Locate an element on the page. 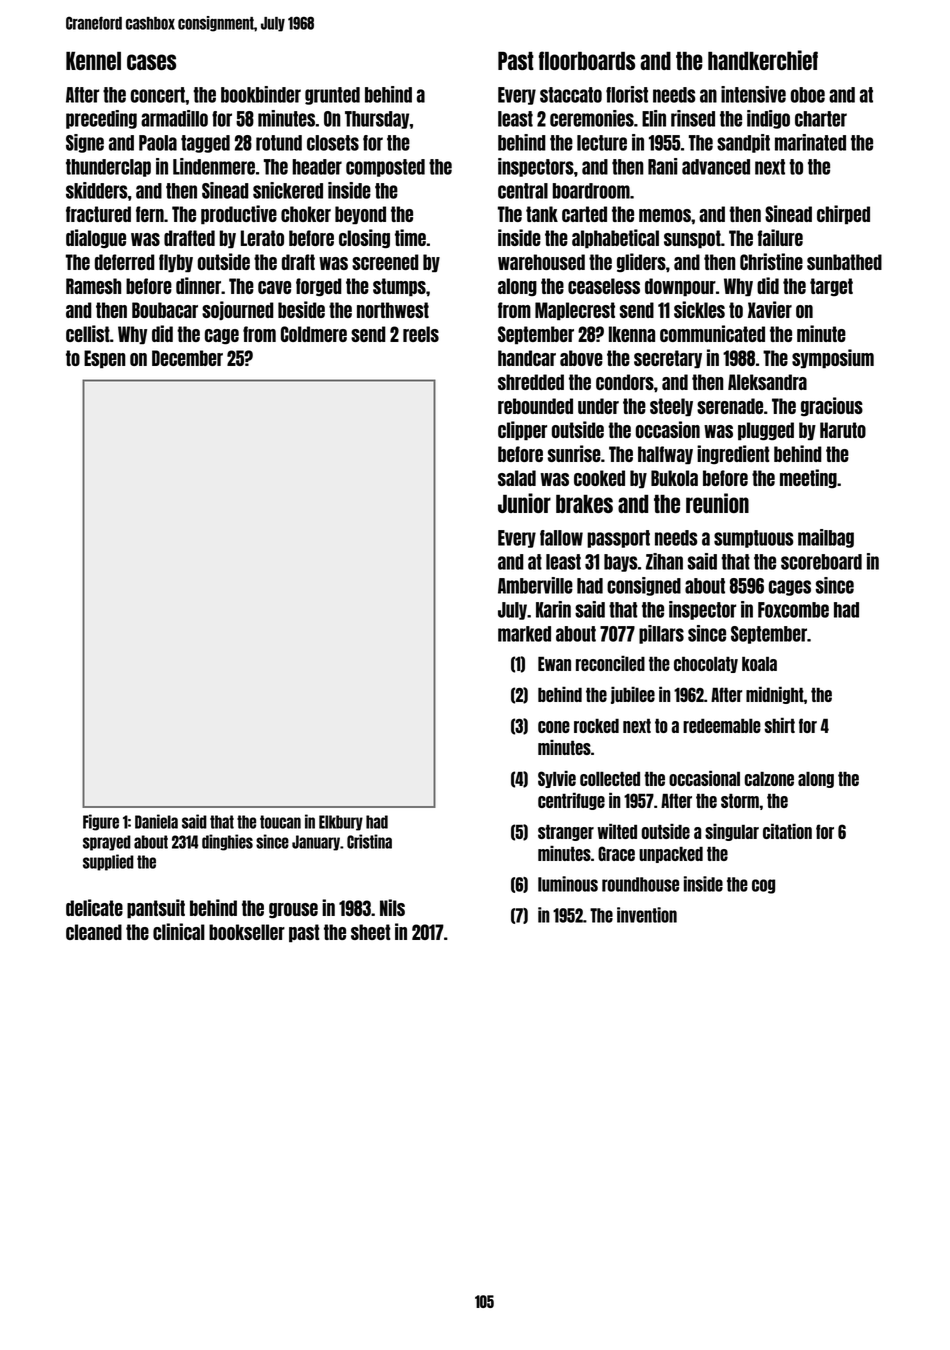  bookseller is located at coordinates (247, 932).
